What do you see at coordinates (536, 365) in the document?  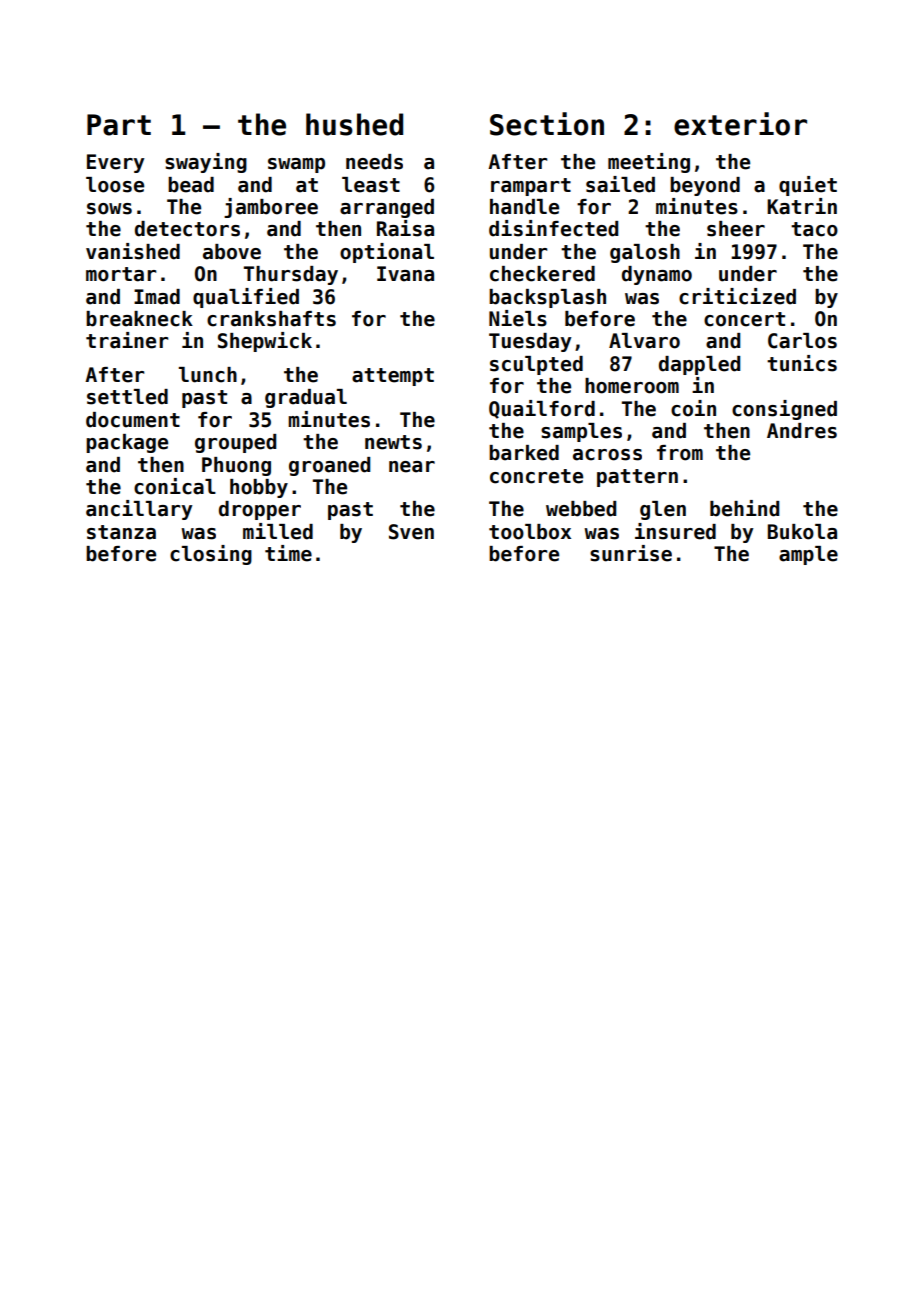 I see `sculpted` at bounding box center [536, 365].
